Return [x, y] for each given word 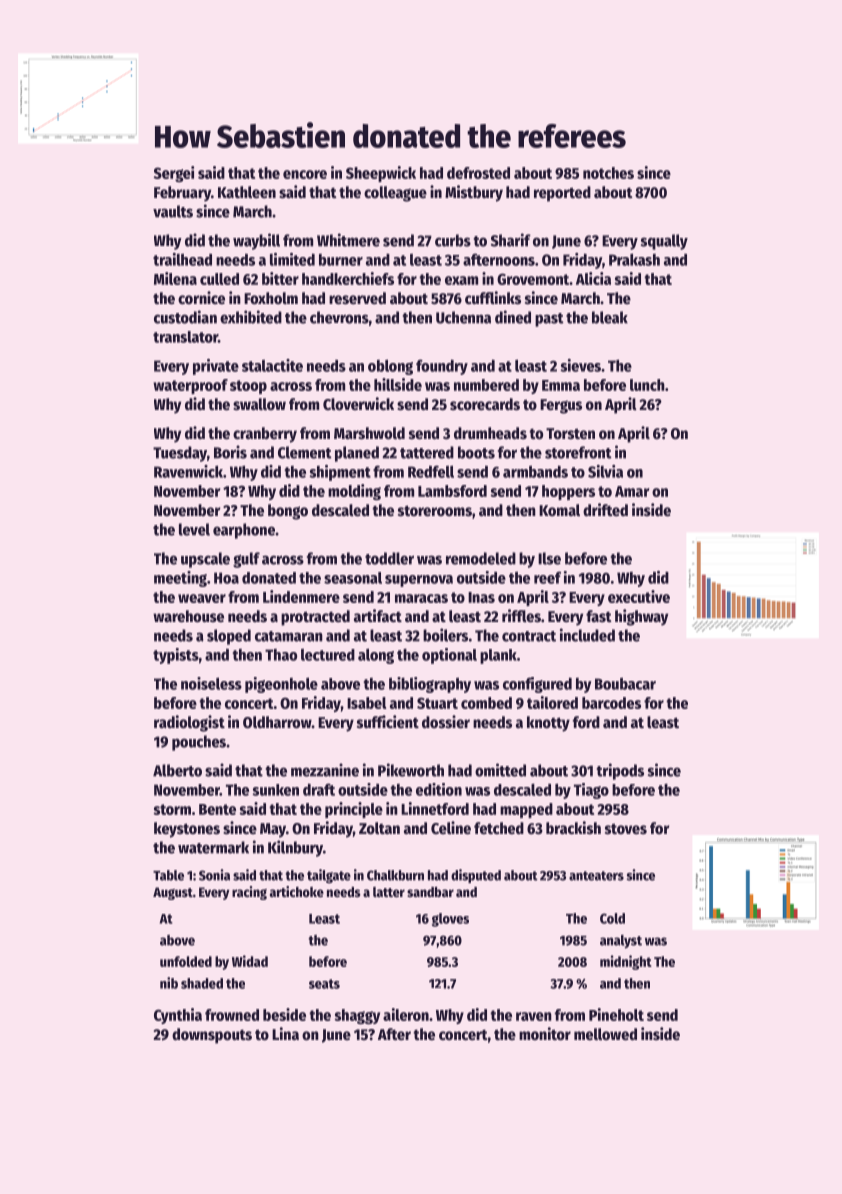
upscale [205, 560]
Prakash [634, 259]
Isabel [367, 703]
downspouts [212, 1036]
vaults [173, 211]
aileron [406, 1014]
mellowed [605, 1034]
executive [639, 596]
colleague [395, 194]
